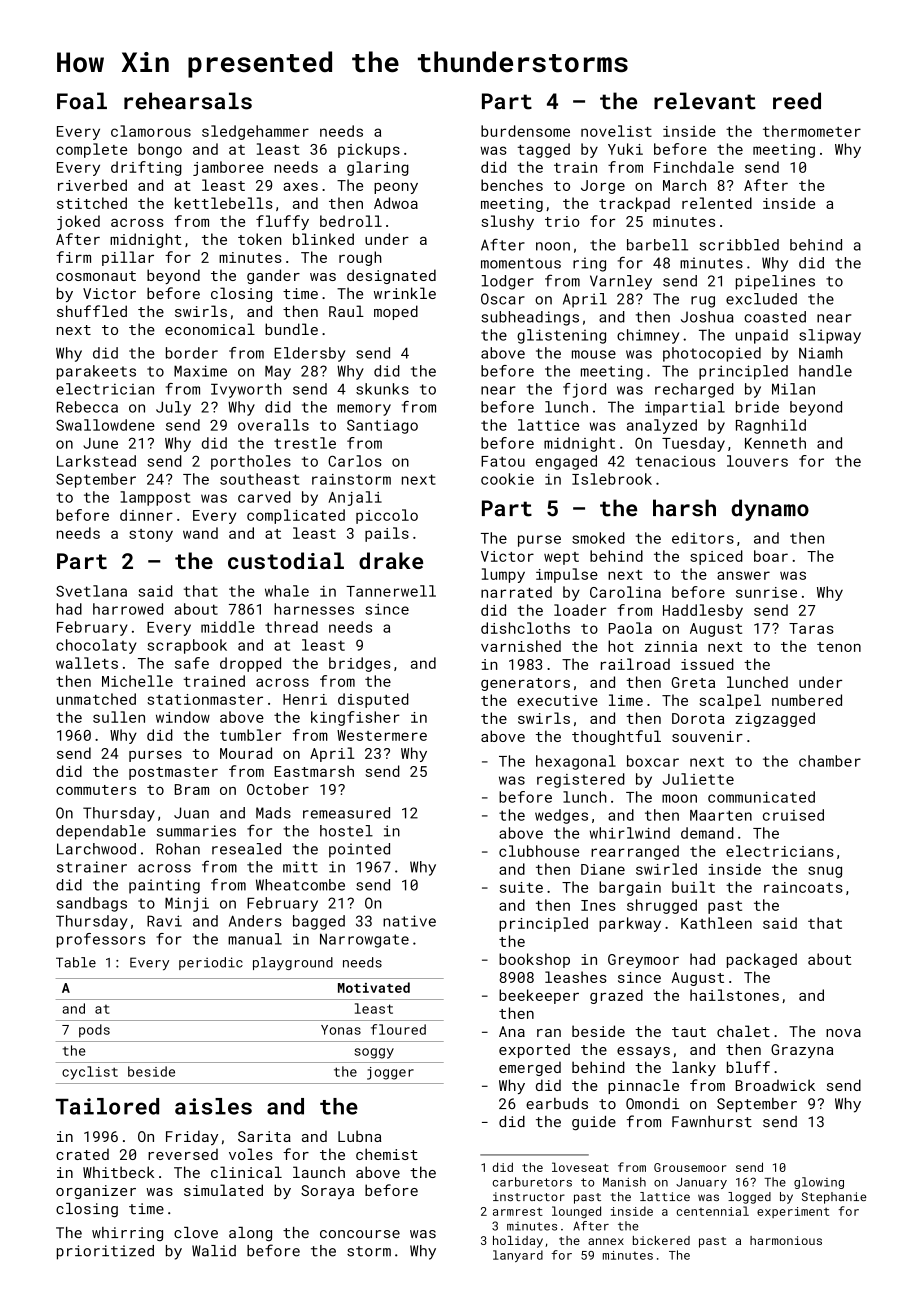  Describe the element at coordinates (557, 700) in the screenshot. I see `executive` at that location.
